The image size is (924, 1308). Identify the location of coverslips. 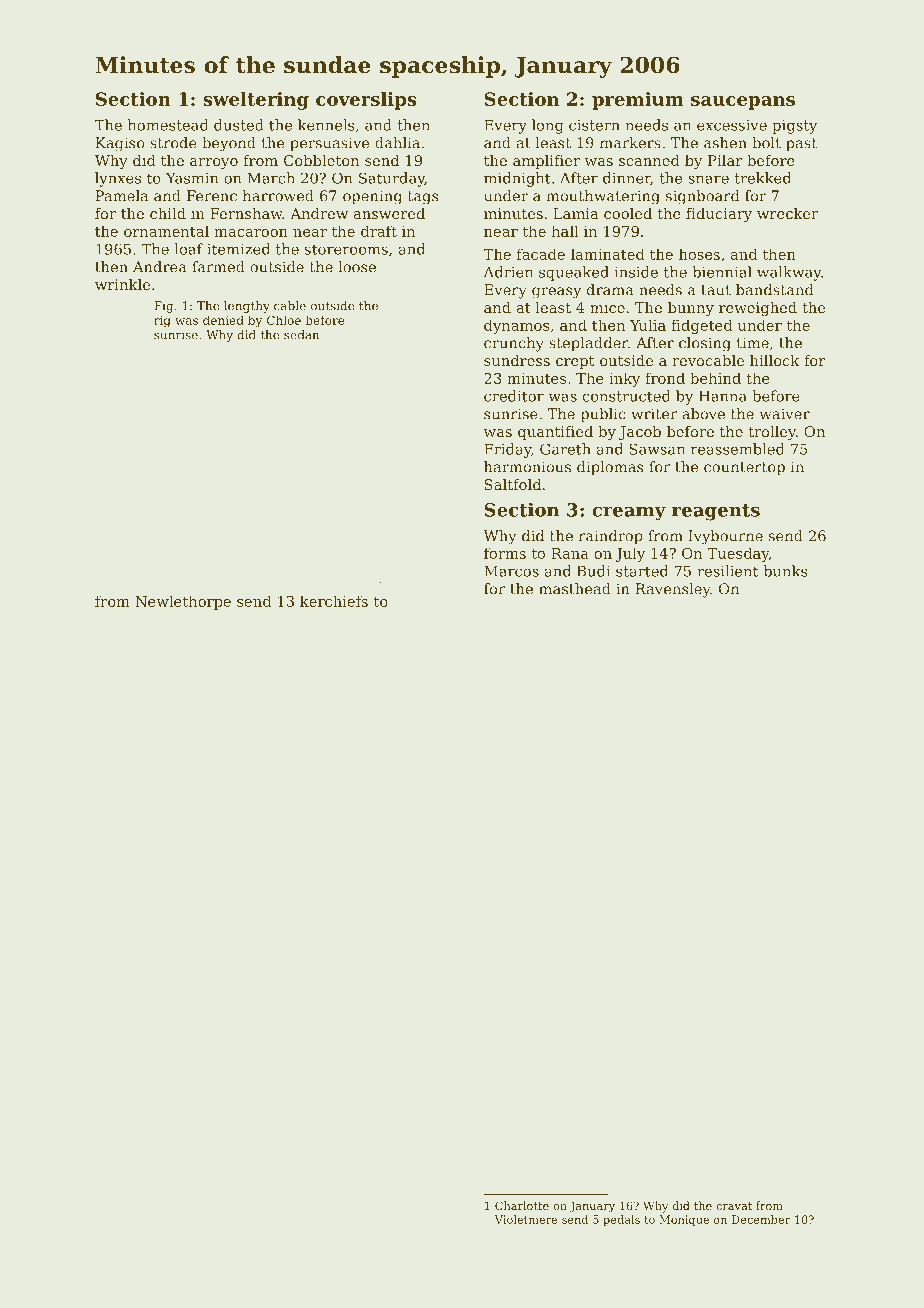
(366, 101).
